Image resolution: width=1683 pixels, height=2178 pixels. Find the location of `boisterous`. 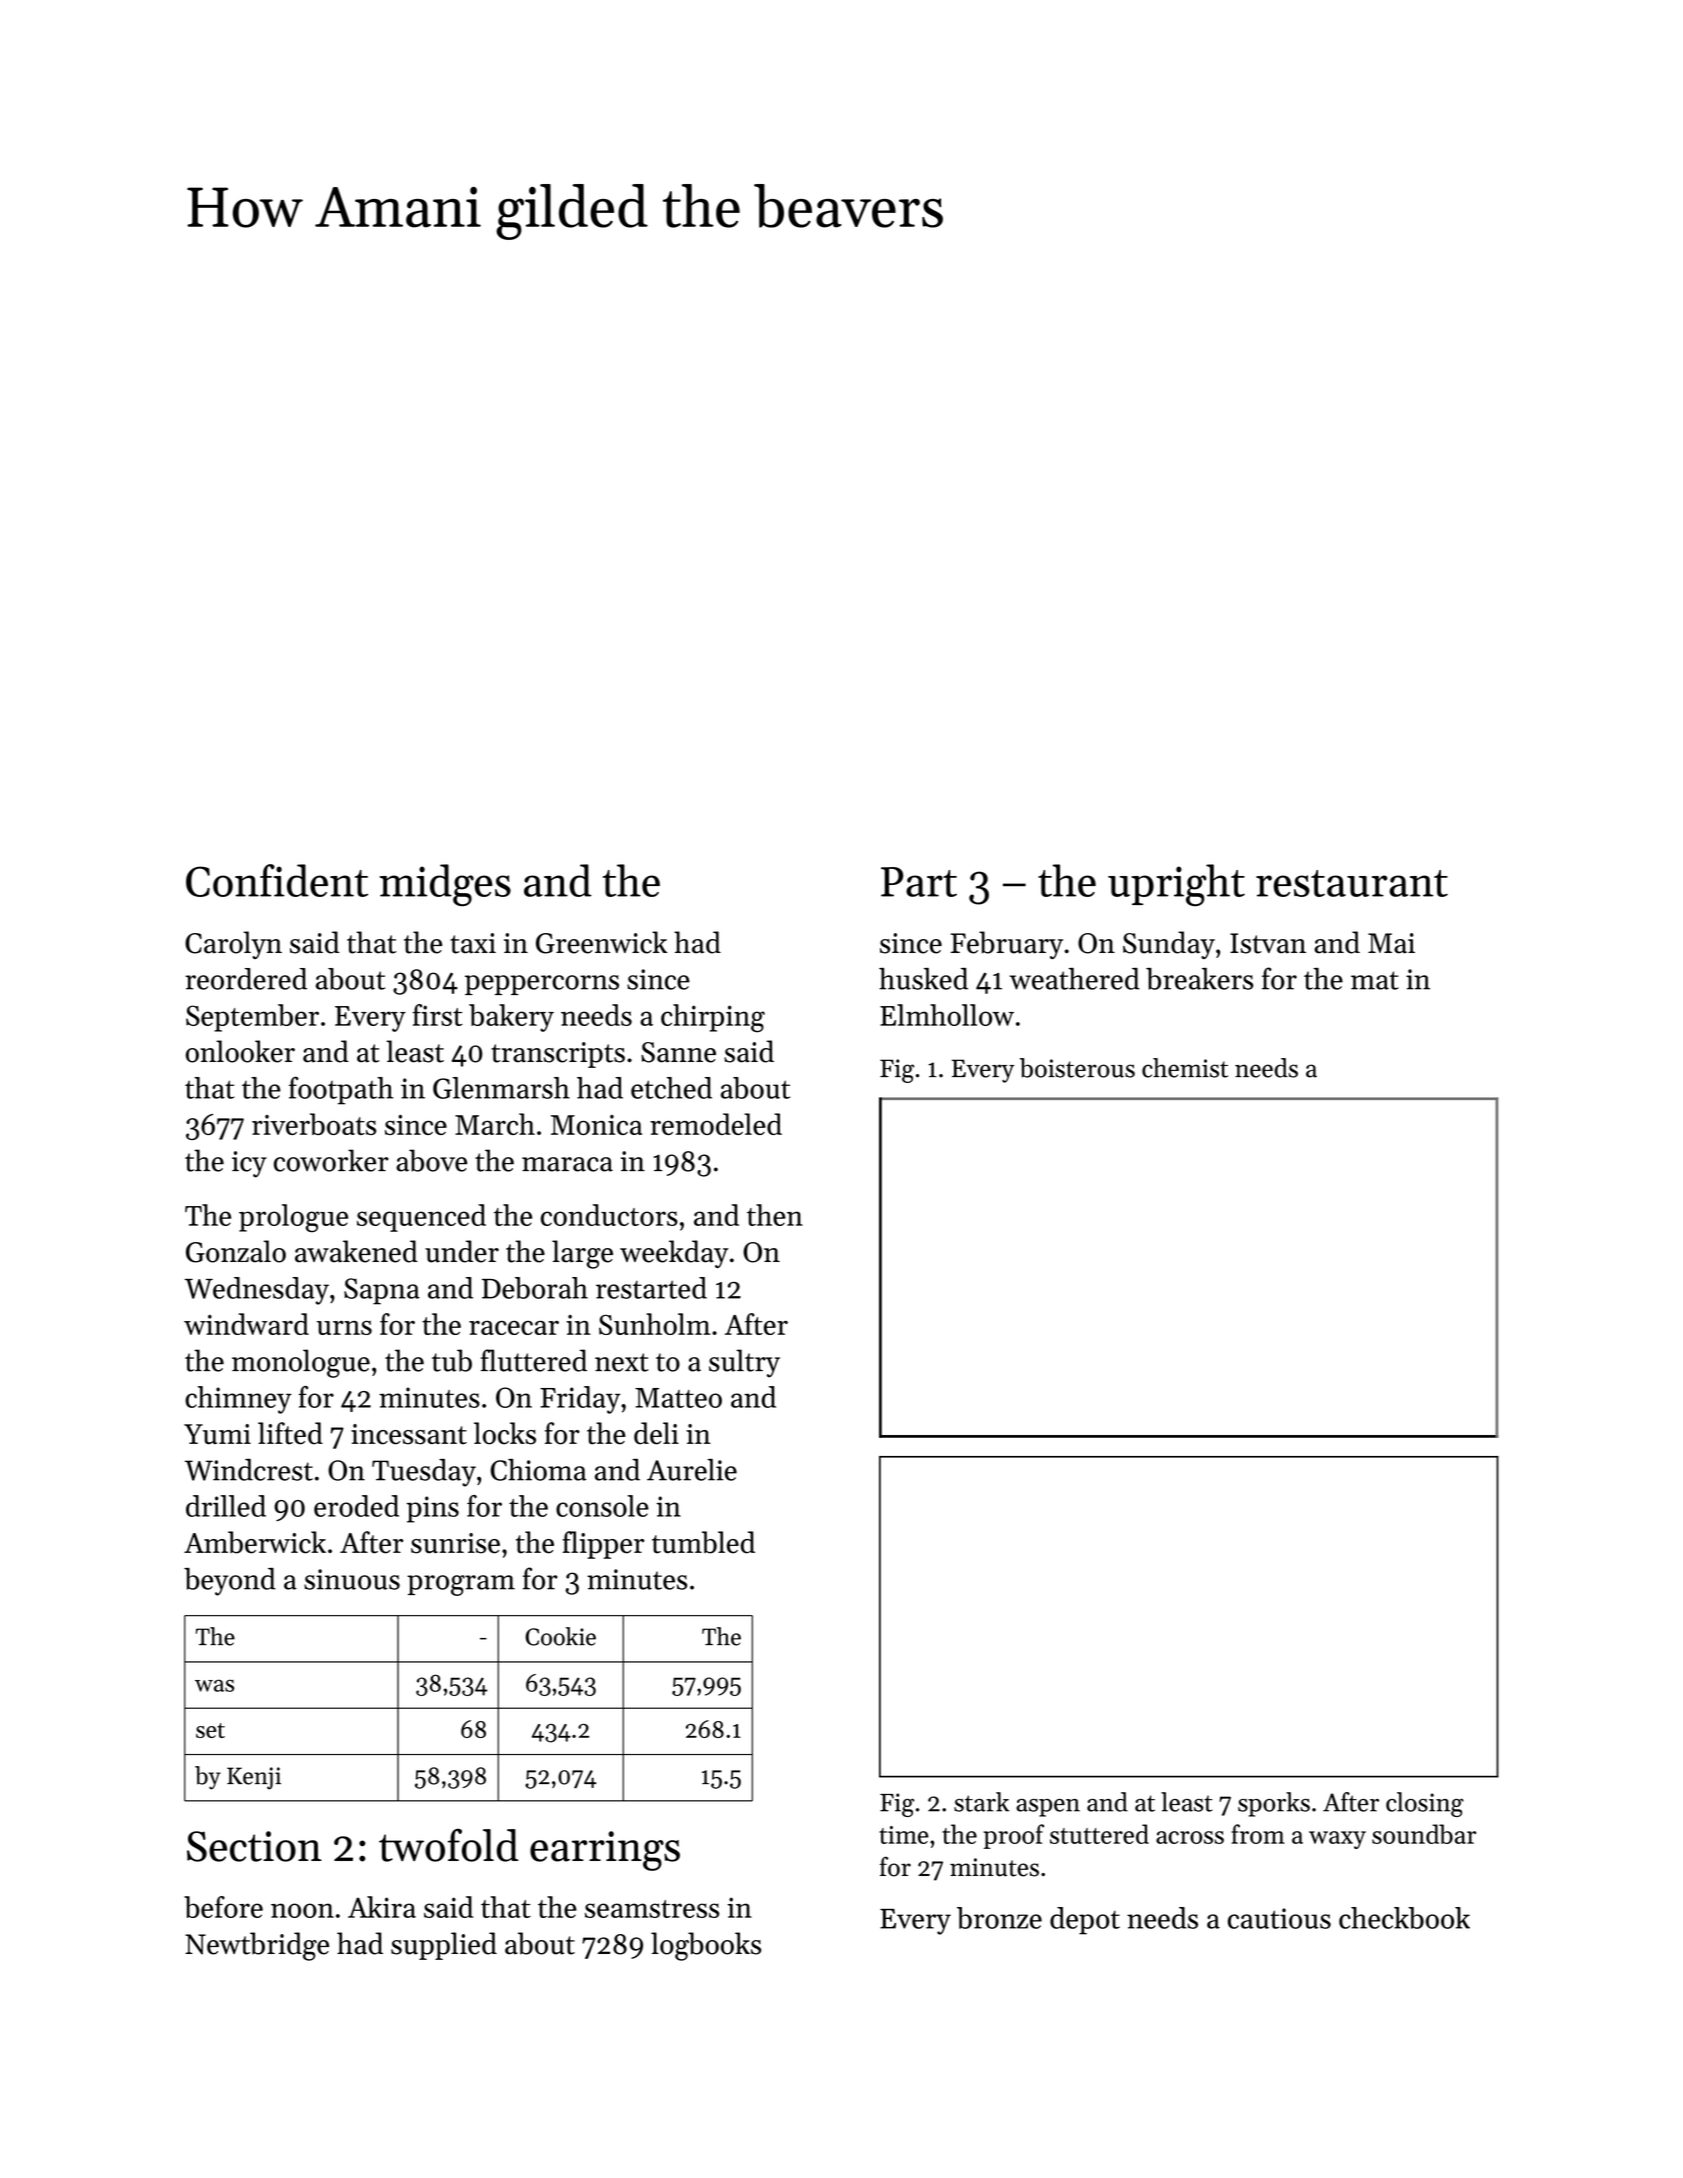

boisterous is located at coordinates (1077, 1068).
